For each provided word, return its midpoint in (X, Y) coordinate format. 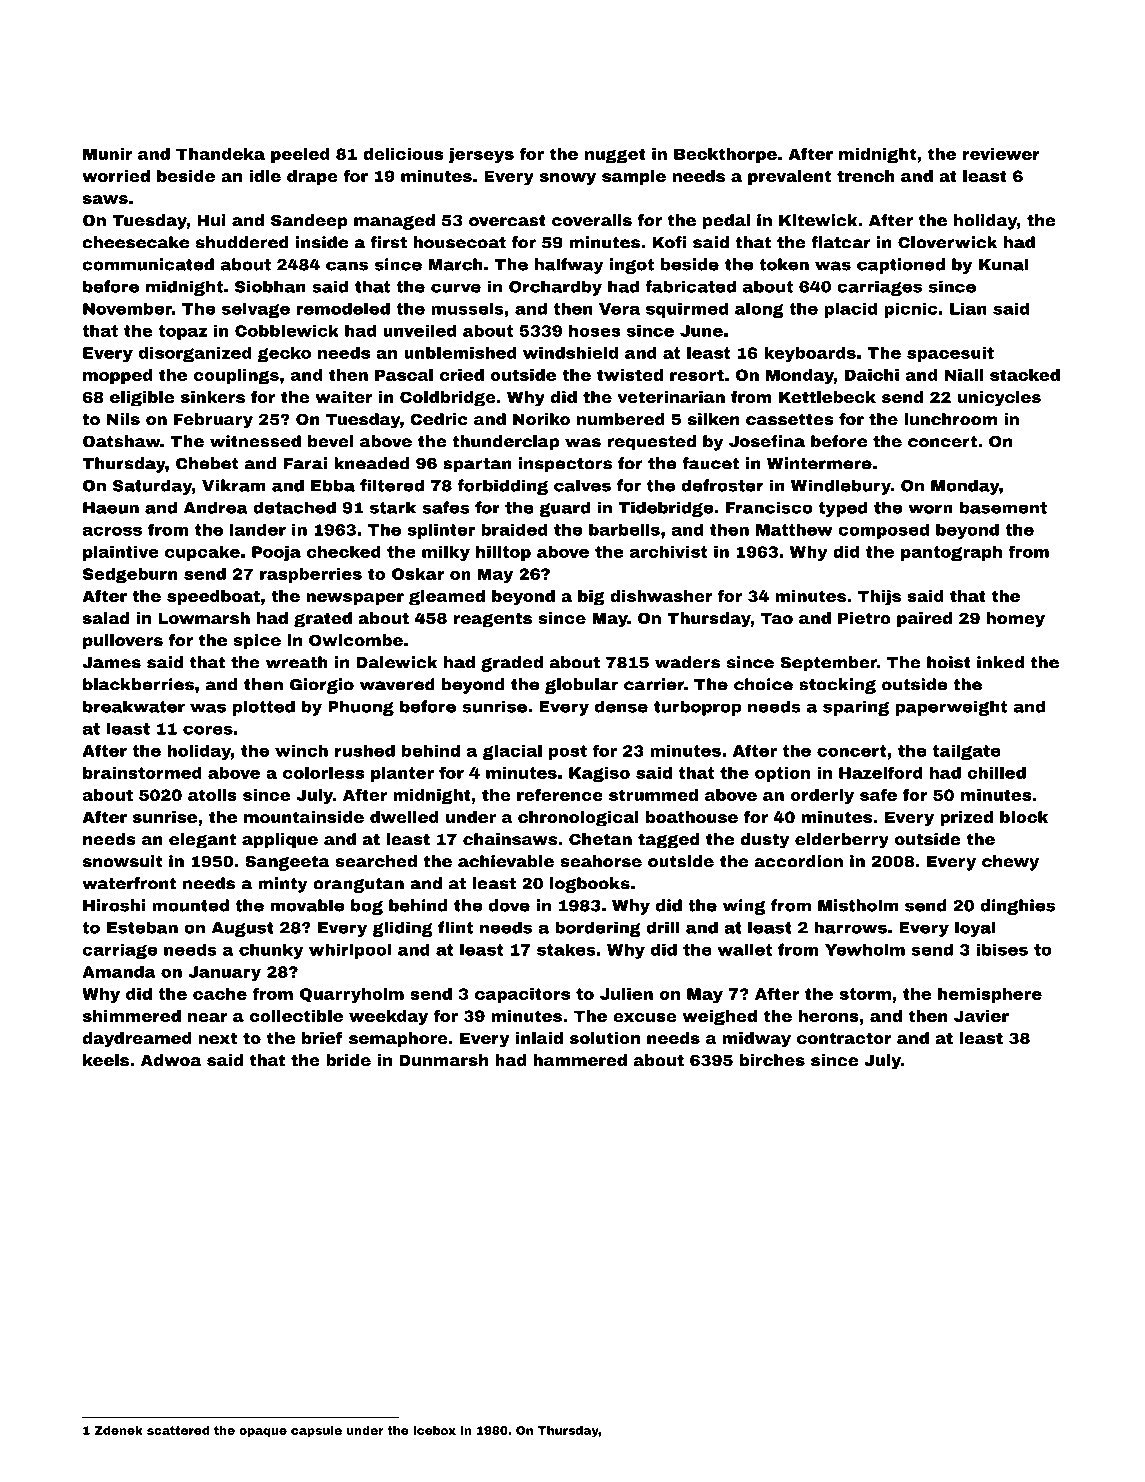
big (591, 598)
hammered (580, 1060)
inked (1000, 662)
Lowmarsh (204, 618)
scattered (178, 1430)
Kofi (669, 242)
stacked (1025, 375)
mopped (117, 376)
